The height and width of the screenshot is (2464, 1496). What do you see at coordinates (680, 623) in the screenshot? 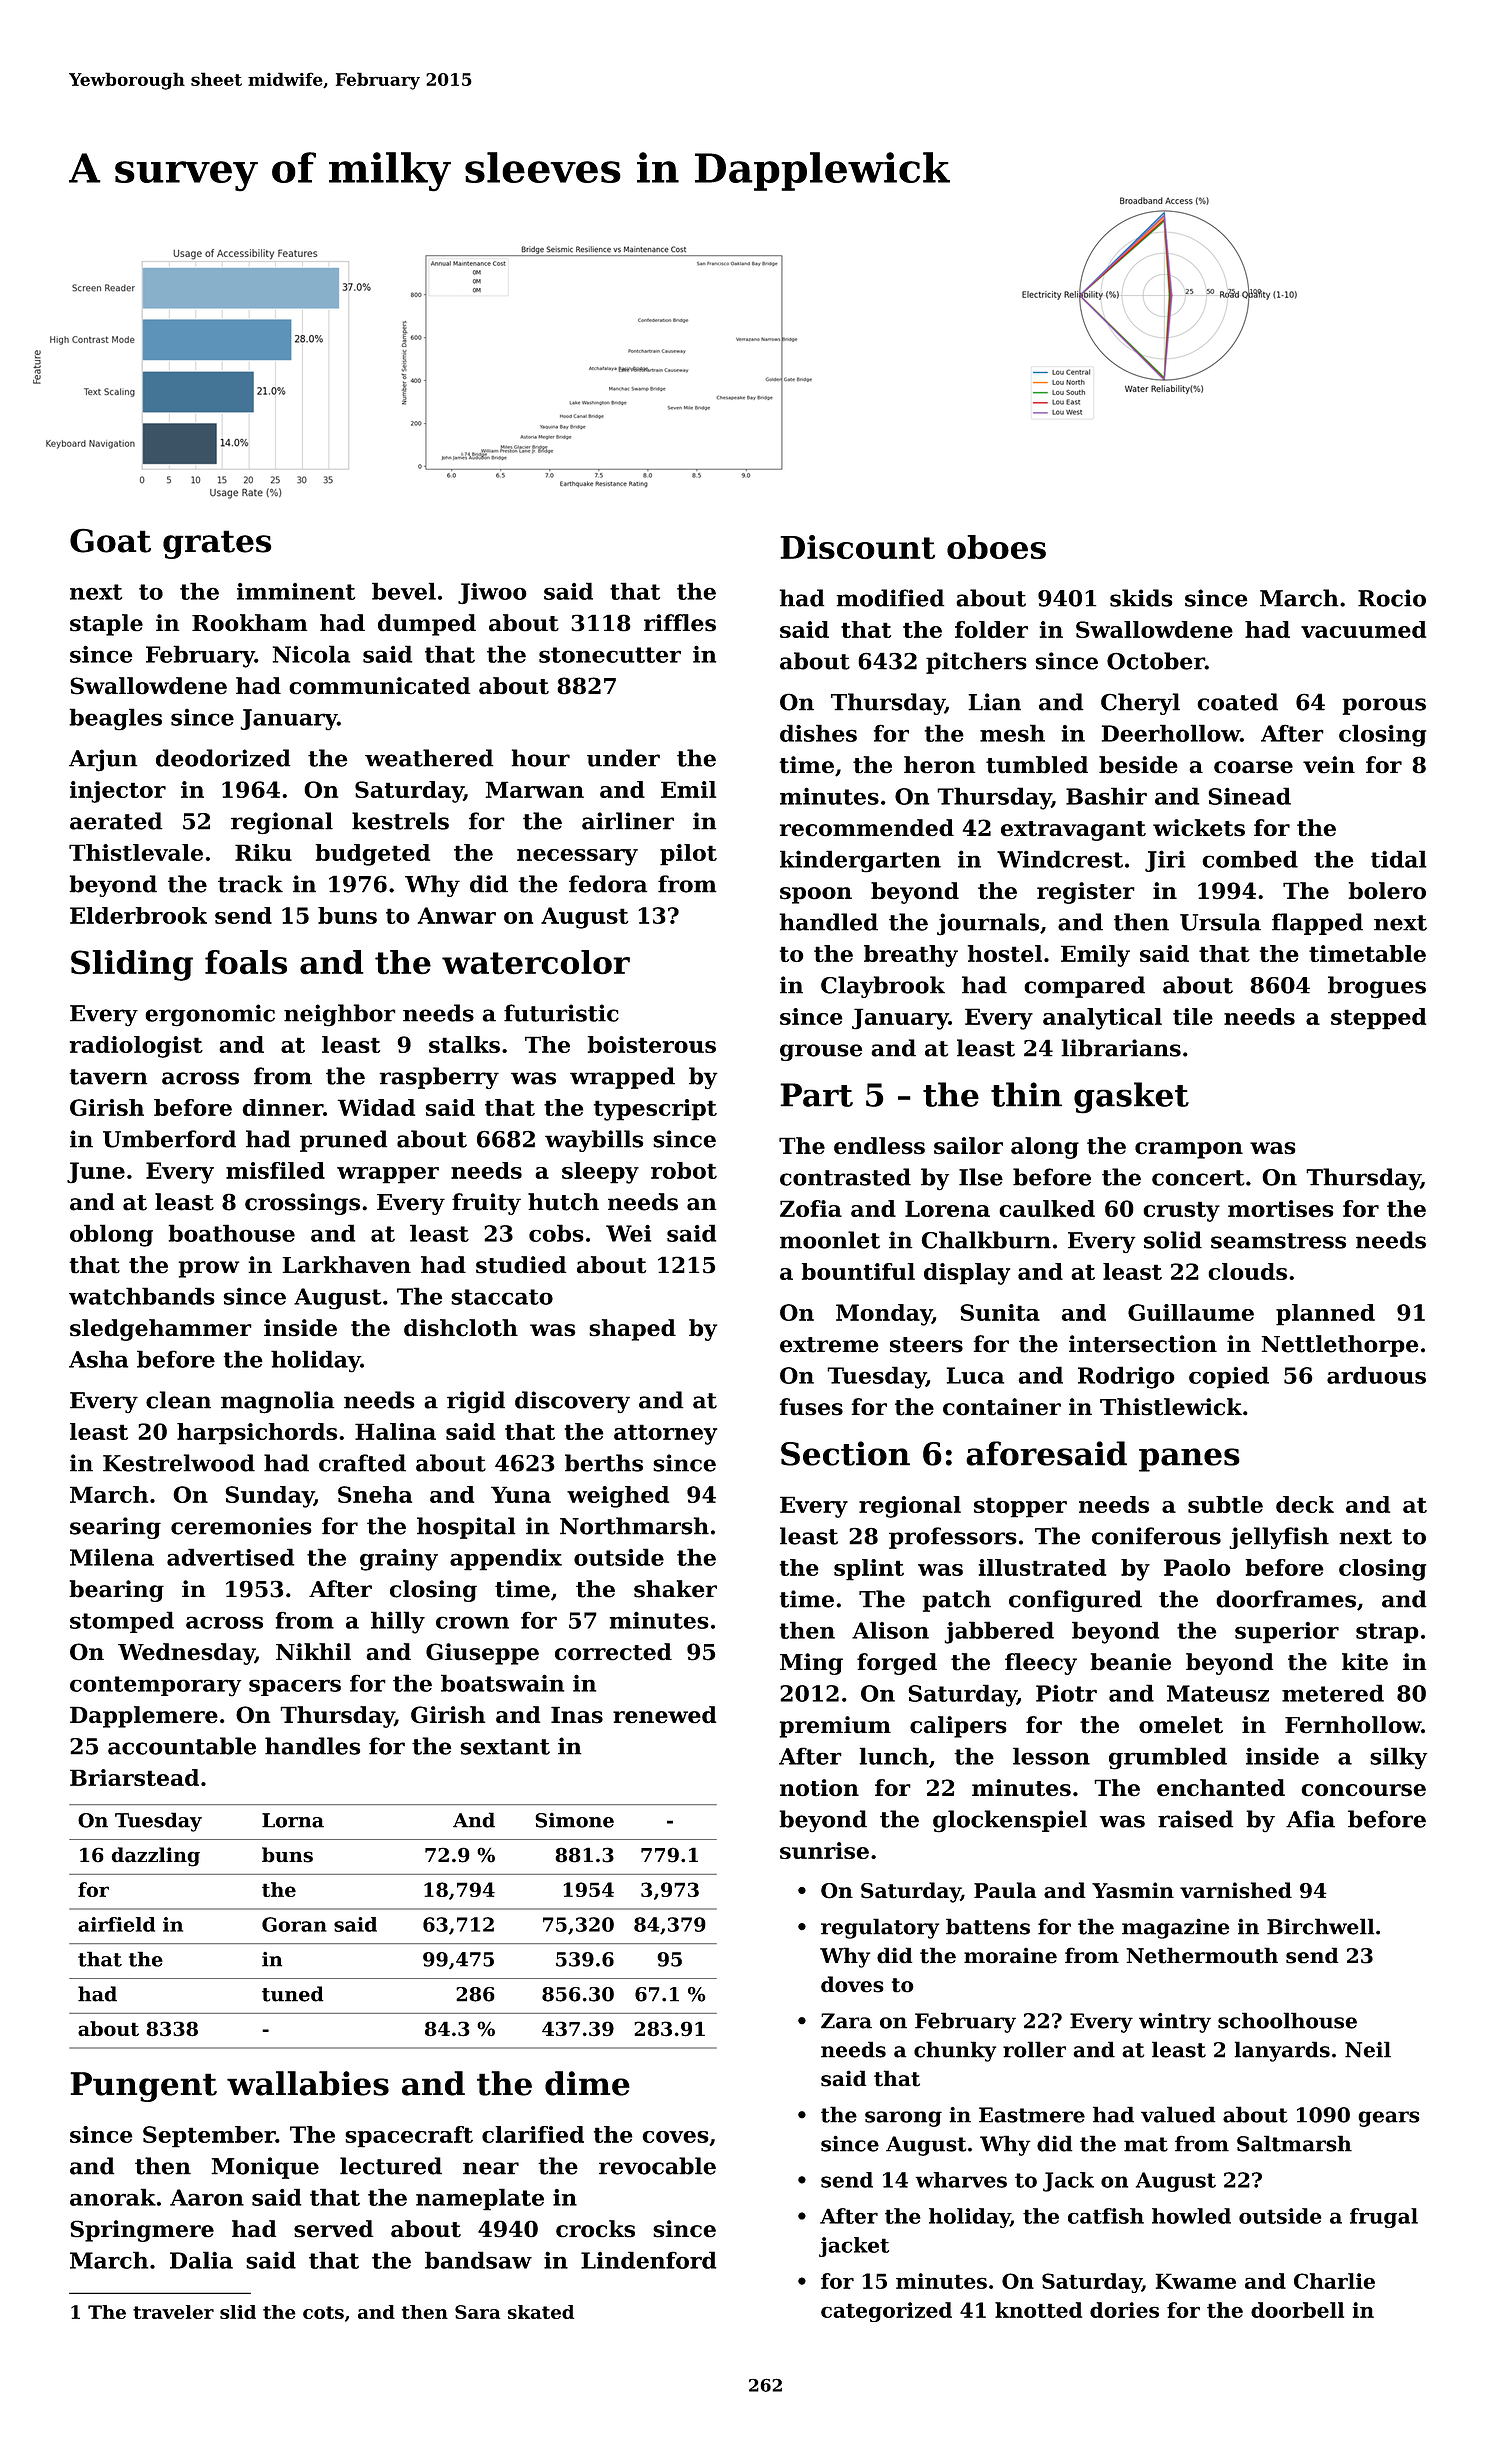
I see `riffles` at bounding box center [680, 623].
